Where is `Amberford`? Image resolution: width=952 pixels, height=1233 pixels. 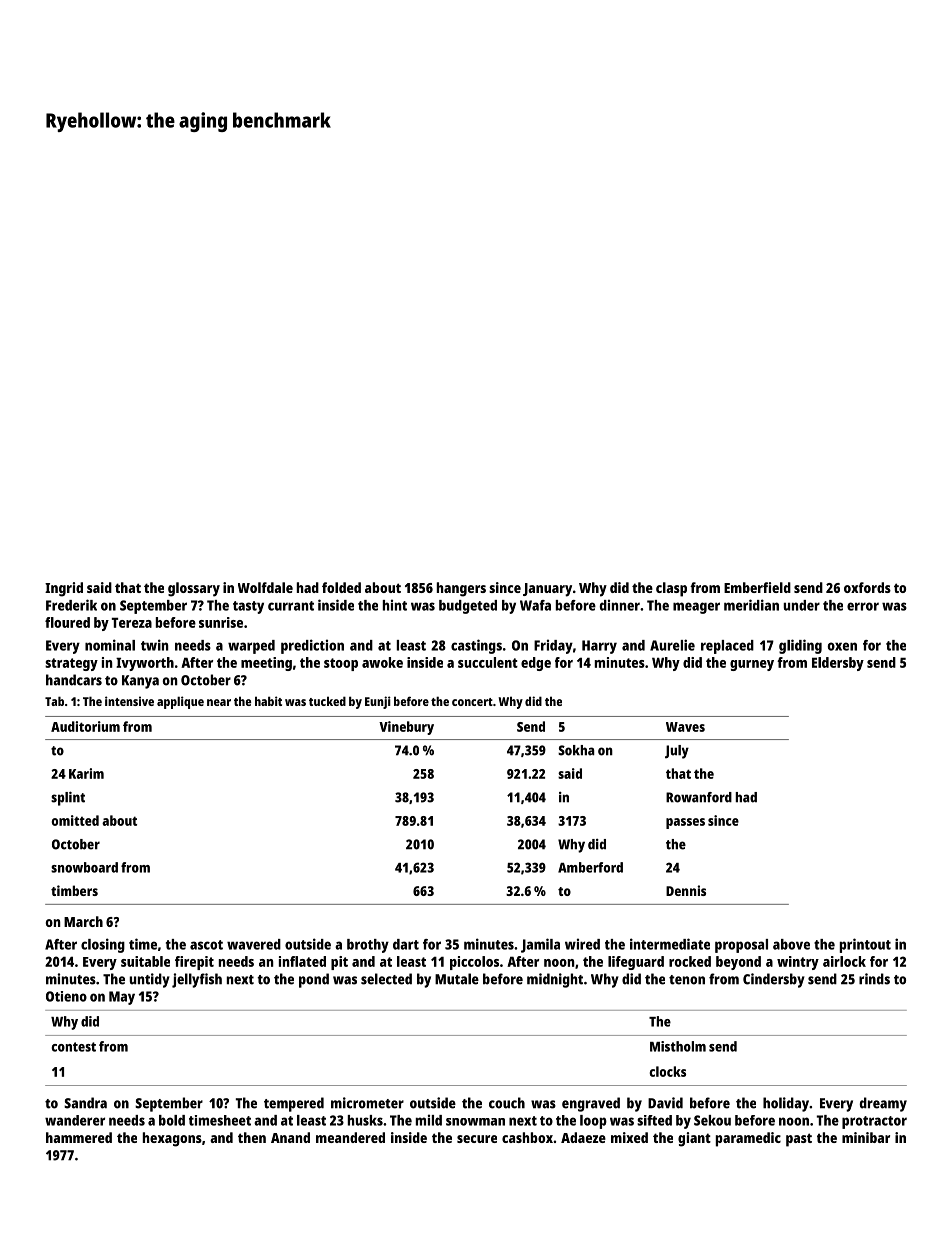 Amberford is located at coordinates (590, 867).
